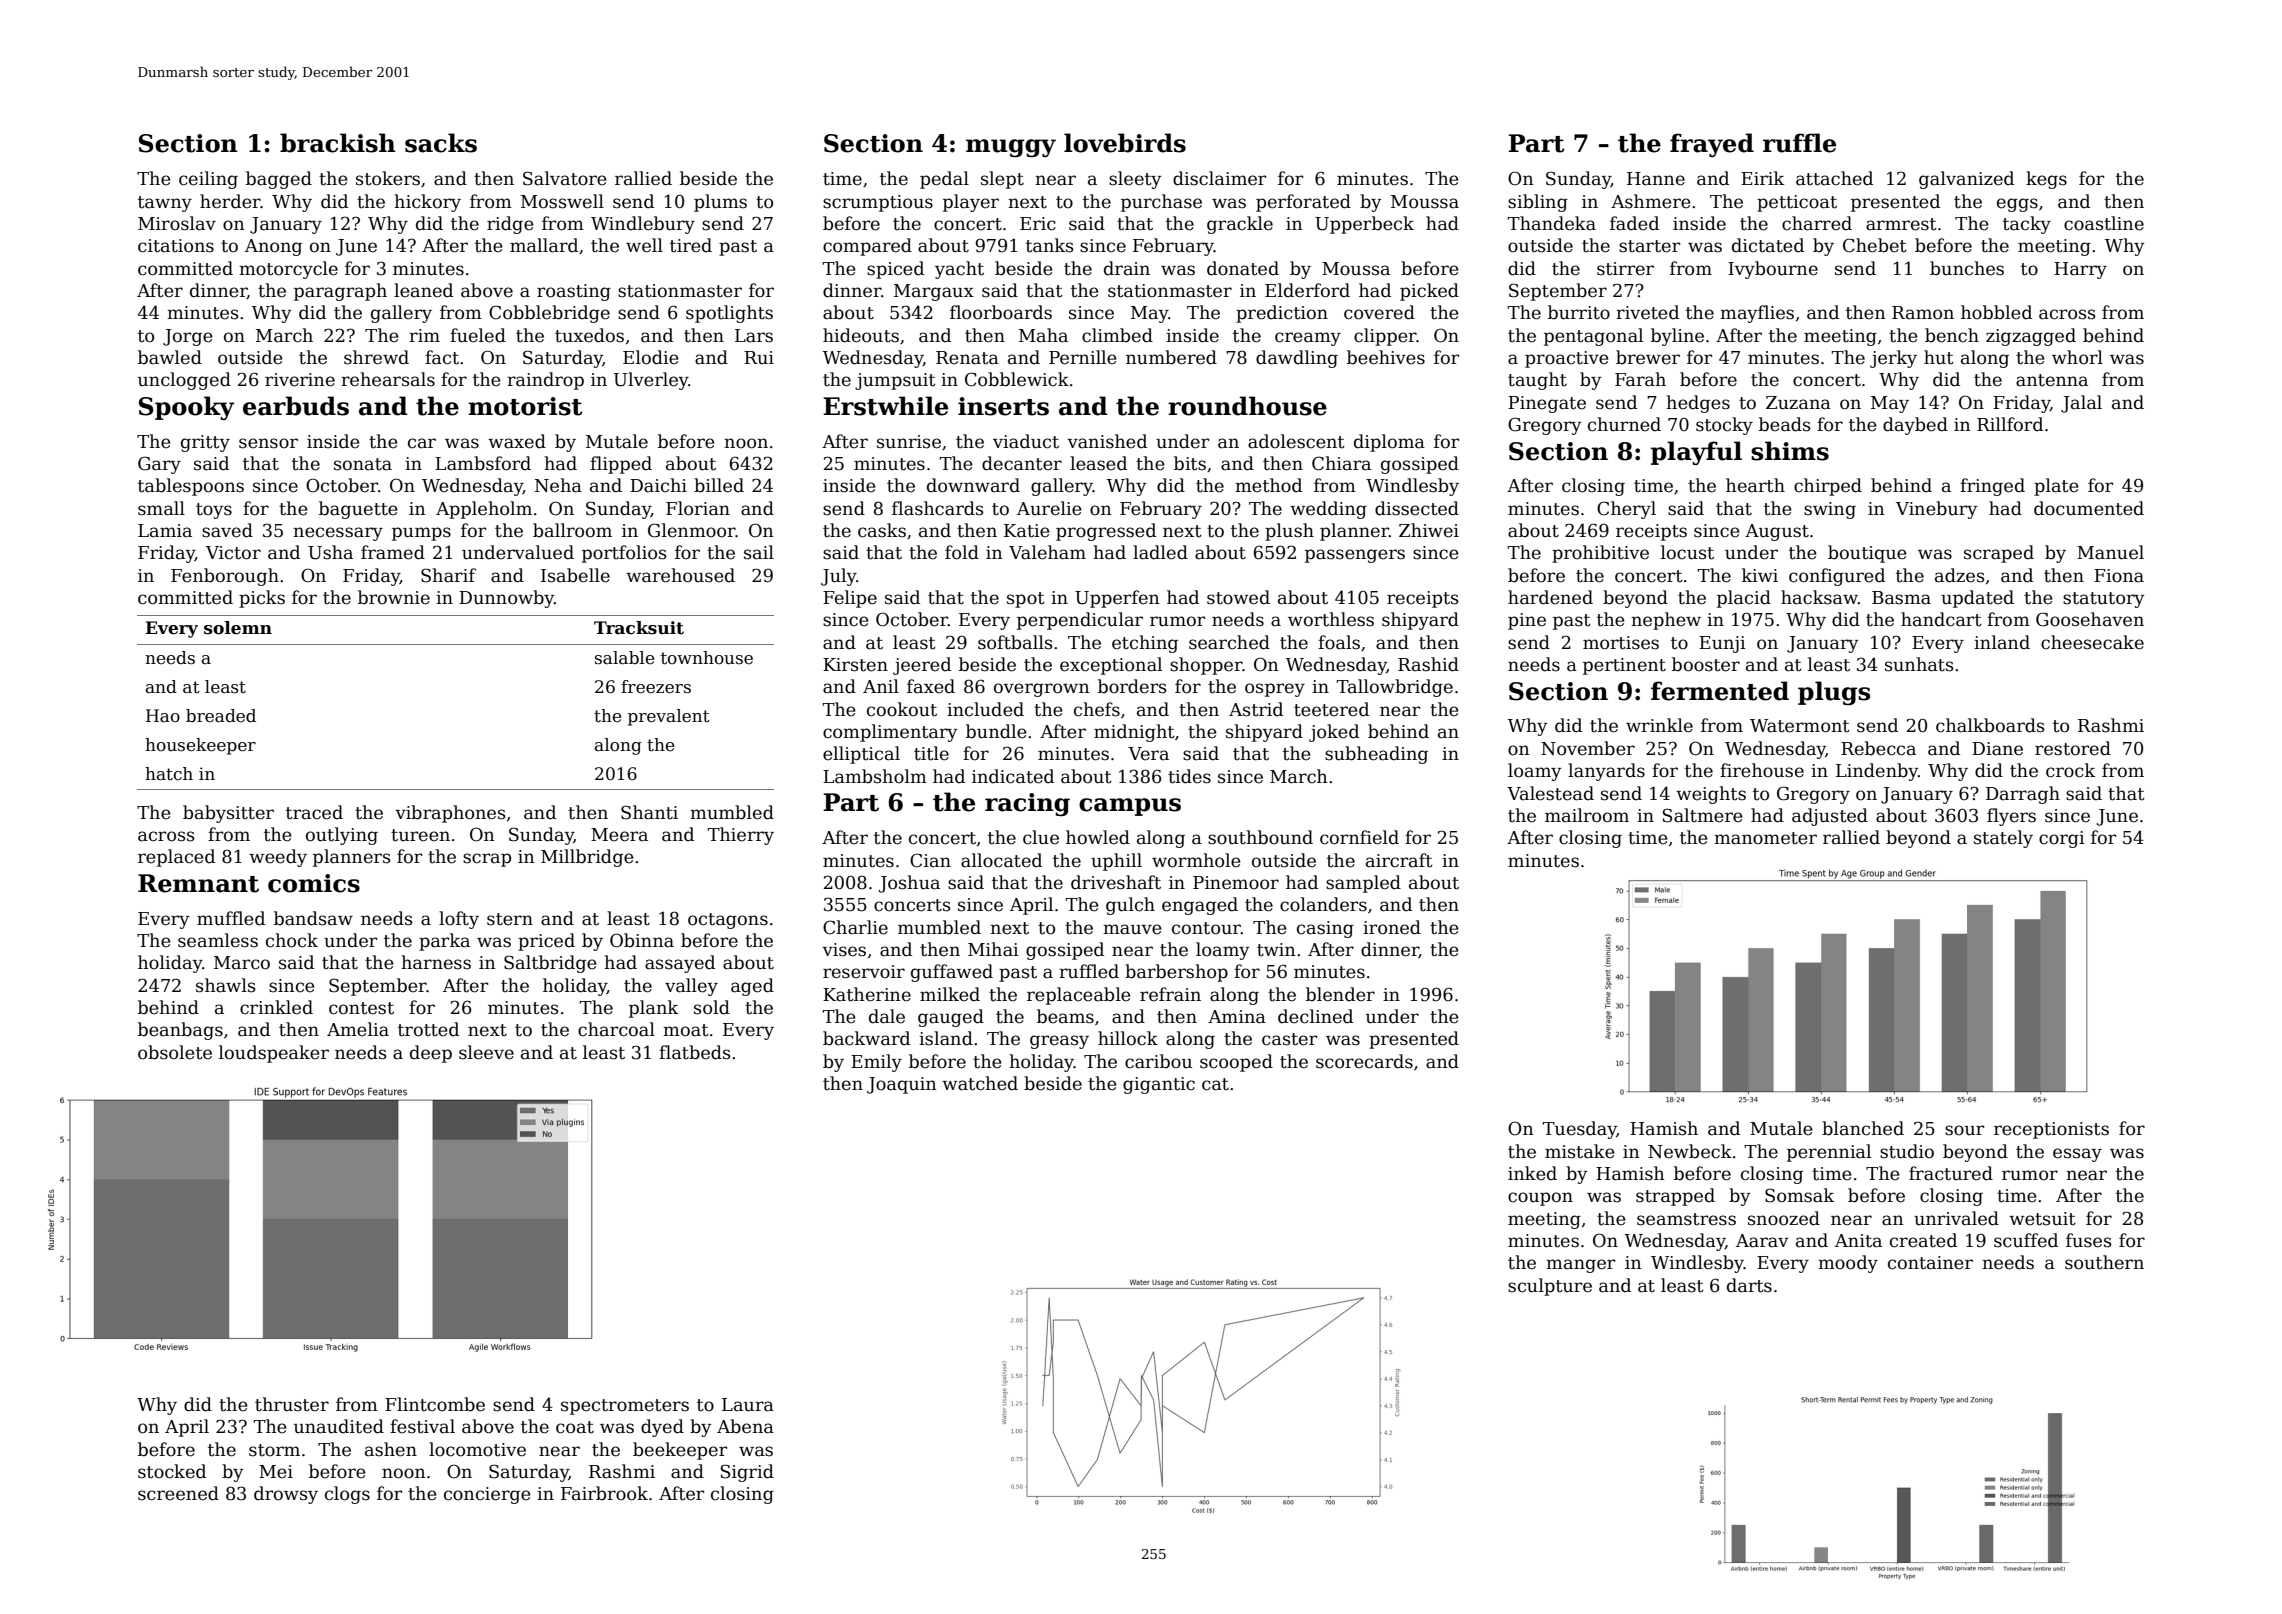 This screenshot has width=2282, height=1614. What do you see at coordinates (394, 597) in the screenshot?
I see `brownie` at bounding box center [394, 597].
